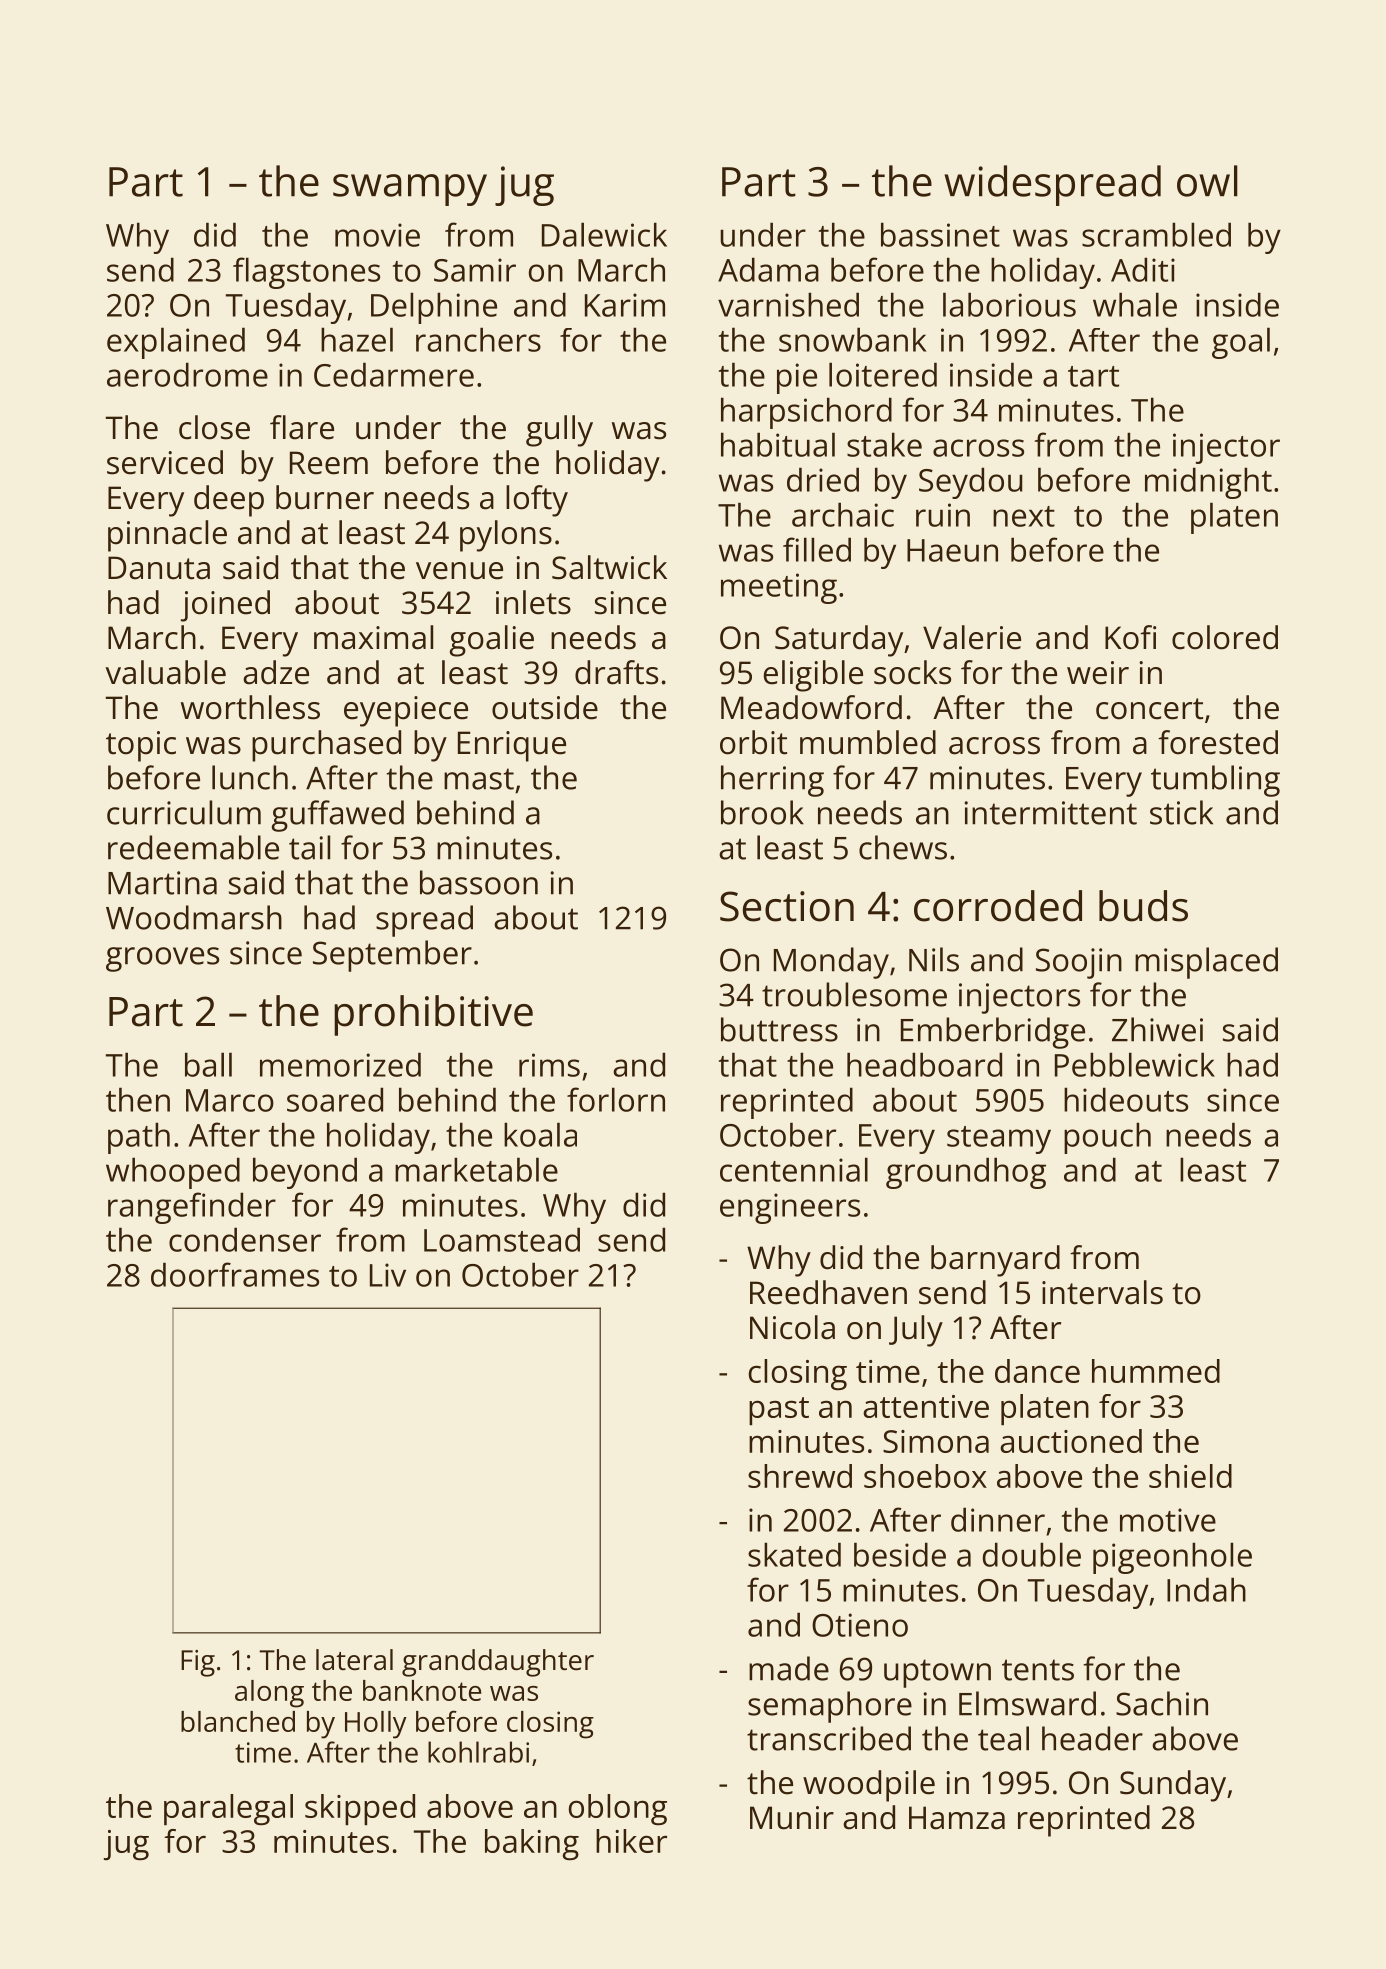 The image size is (1386, 1969). What do you see at coordinates (549, 1065) in the document?
I see `rims` at bounding box center [549, 1065].
